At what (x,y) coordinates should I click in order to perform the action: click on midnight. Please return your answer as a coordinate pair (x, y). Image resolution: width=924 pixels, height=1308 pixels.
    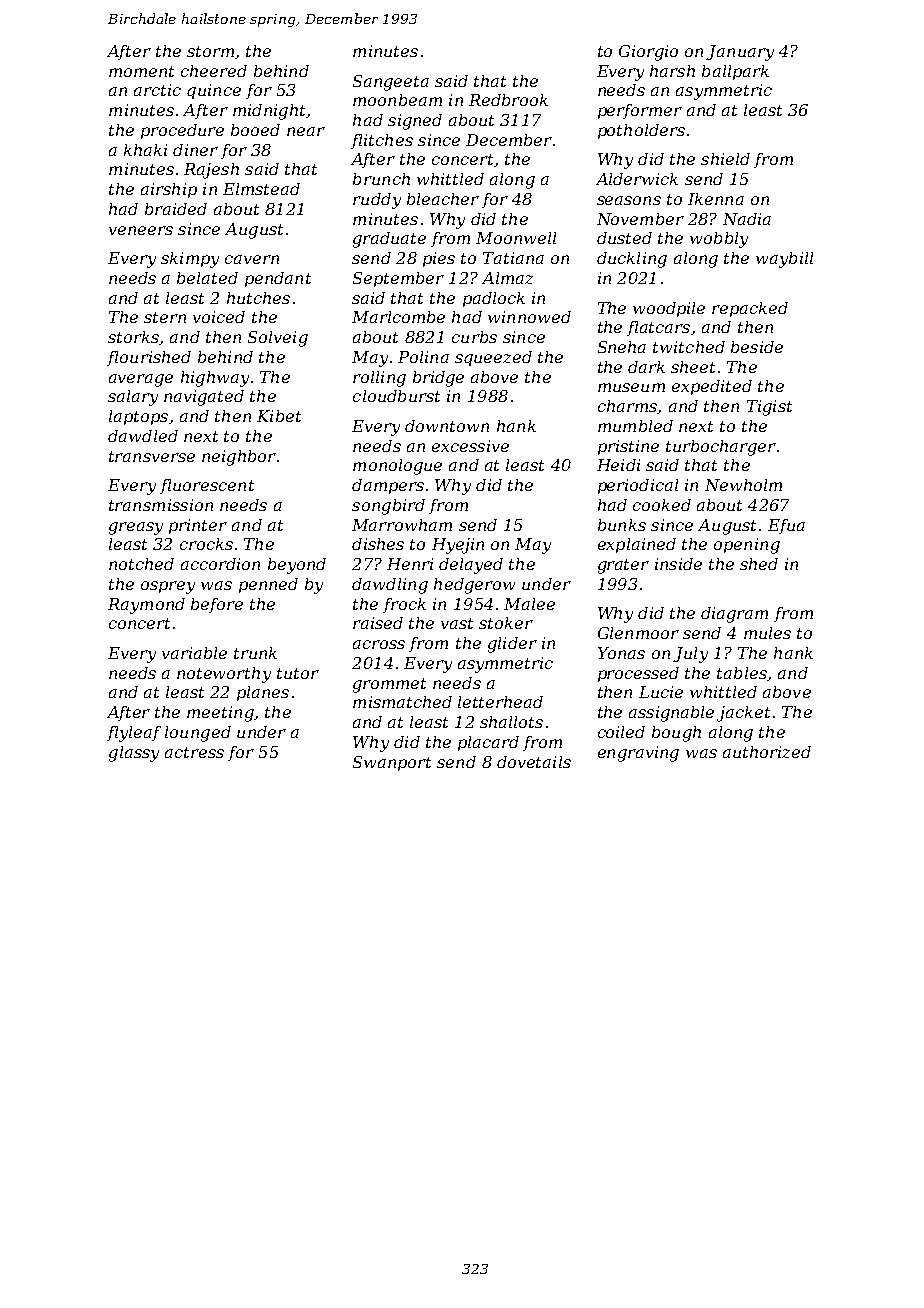
    Looking at the image, I should click on (269, 112).
